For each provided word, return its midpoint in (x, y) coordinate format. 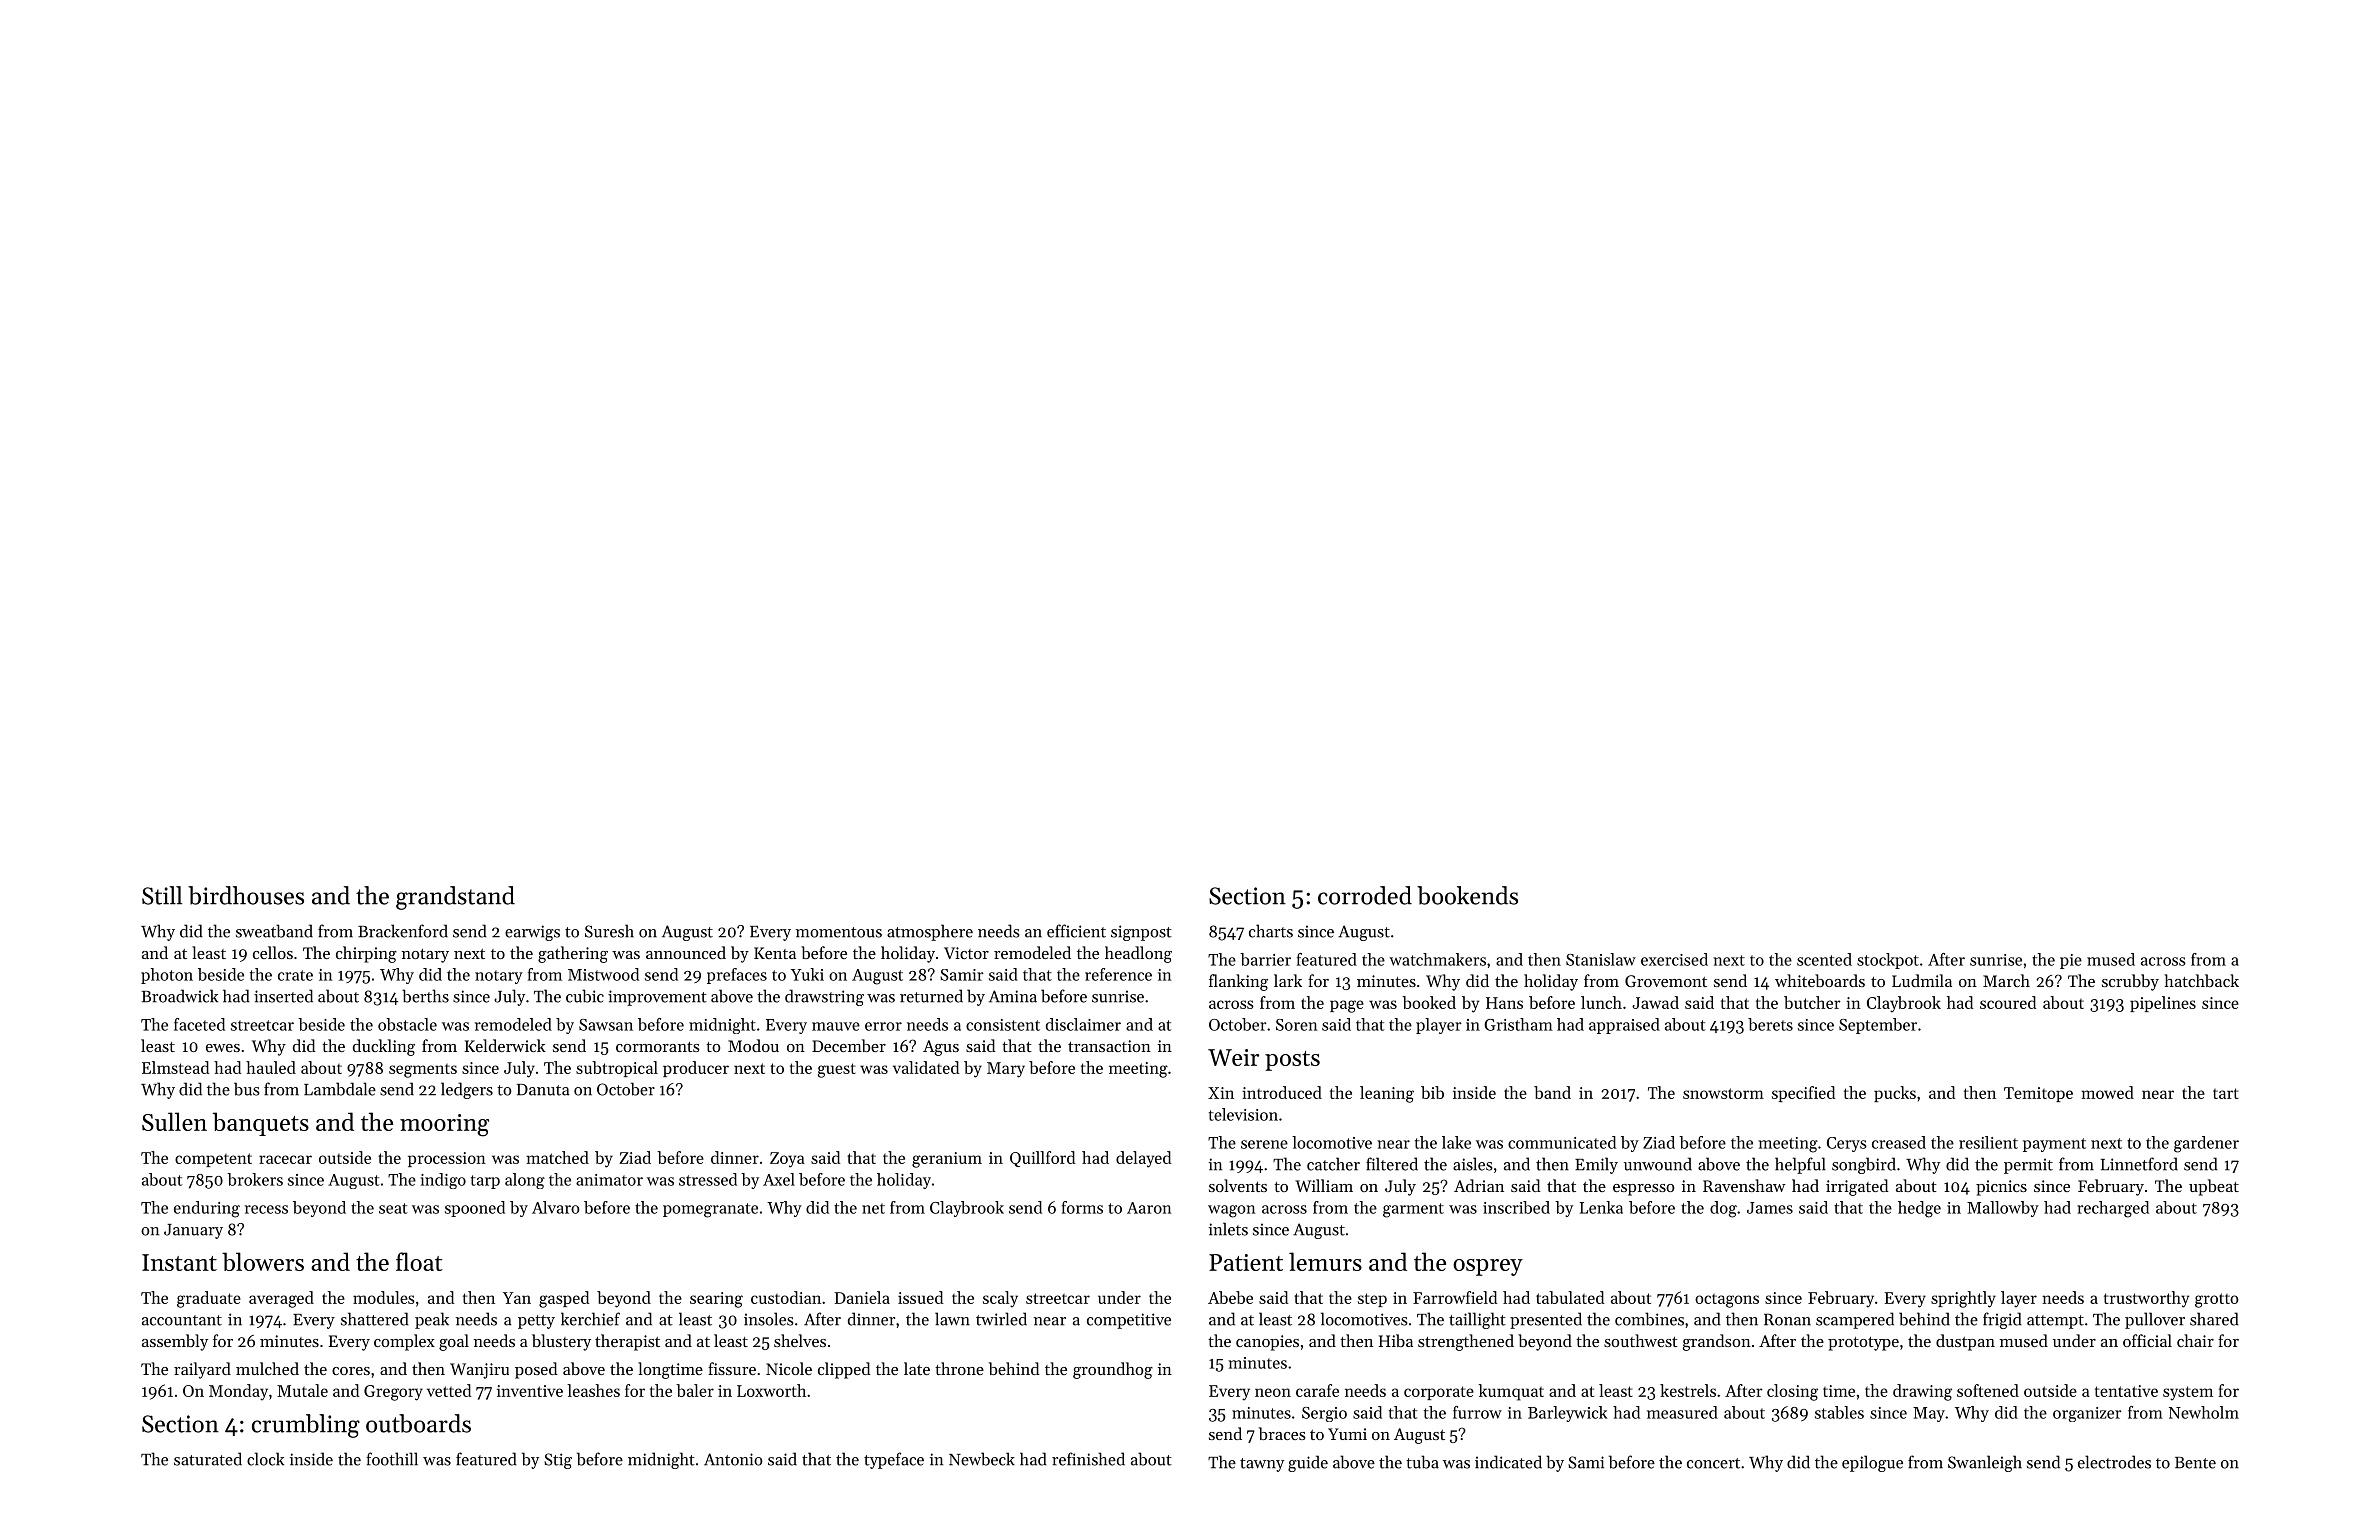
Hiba (1396, 1340)
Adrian (1479, 1185)
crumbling (306, 1426)
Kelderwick (505, 1045)
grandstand (455, 898)
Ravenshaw (1744, 1185)
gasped (564, 1299)
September (1878, 1026)
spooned (475, 1209)
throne (959, 1368)
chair (2195, 1340)
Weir (1233, 1057)
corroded (1365, 895)
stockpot (1888, 961)
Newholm (2204, 1412)
